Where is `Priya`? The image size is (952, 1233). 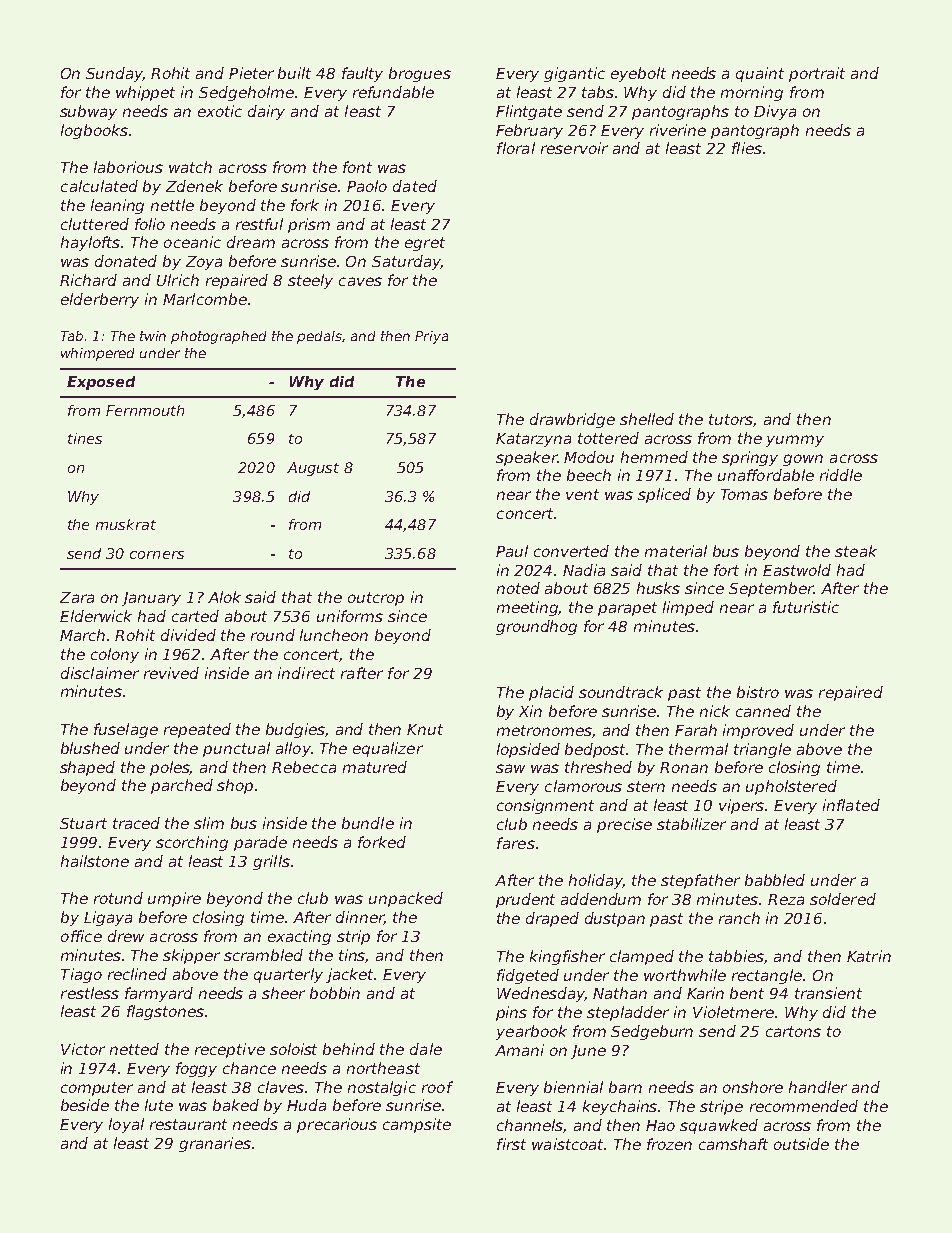 Priya is located at coordinates (431, 337).
